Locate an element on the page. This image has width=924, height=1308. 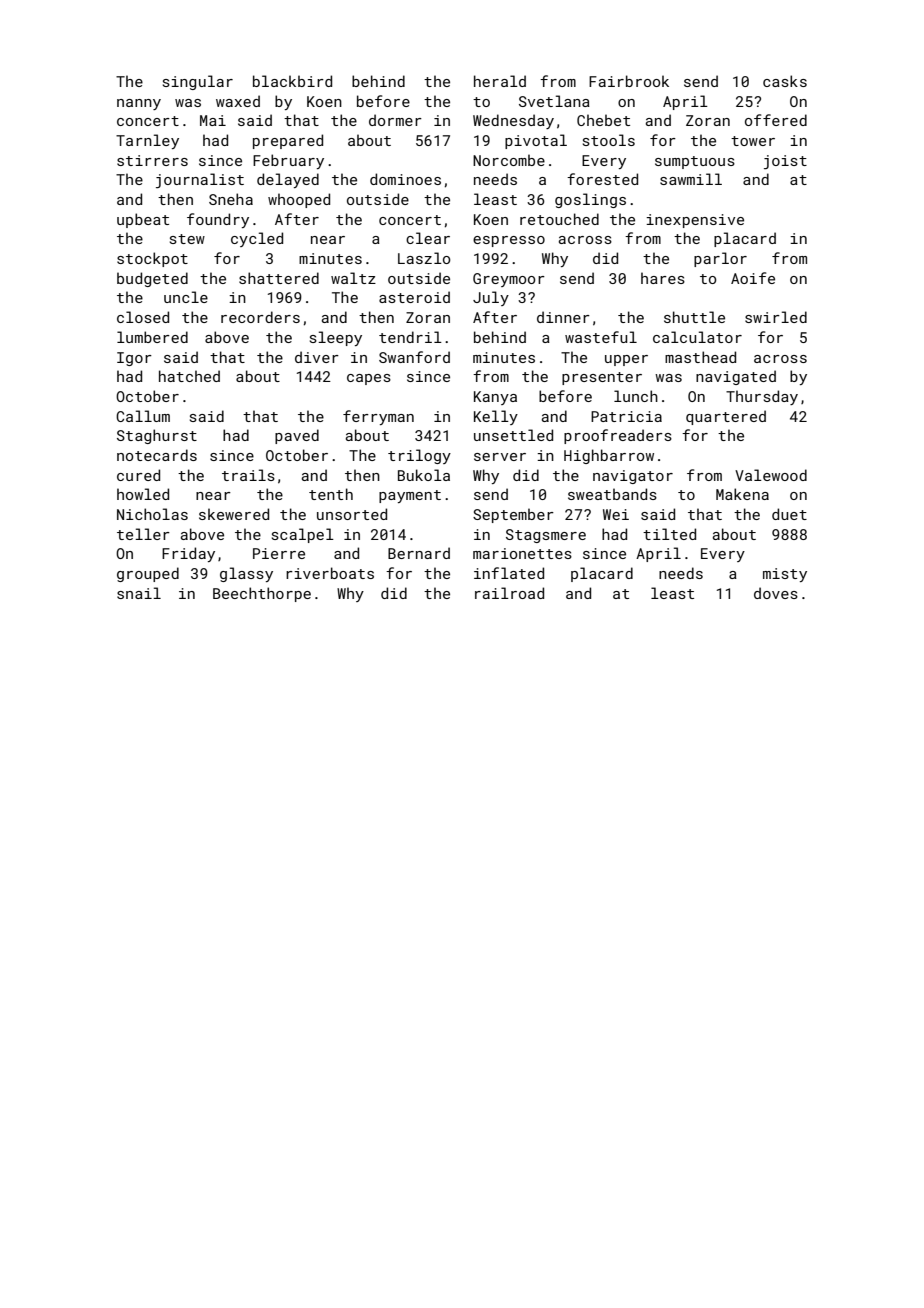
upbeat is located at coordinates (143, 220).
